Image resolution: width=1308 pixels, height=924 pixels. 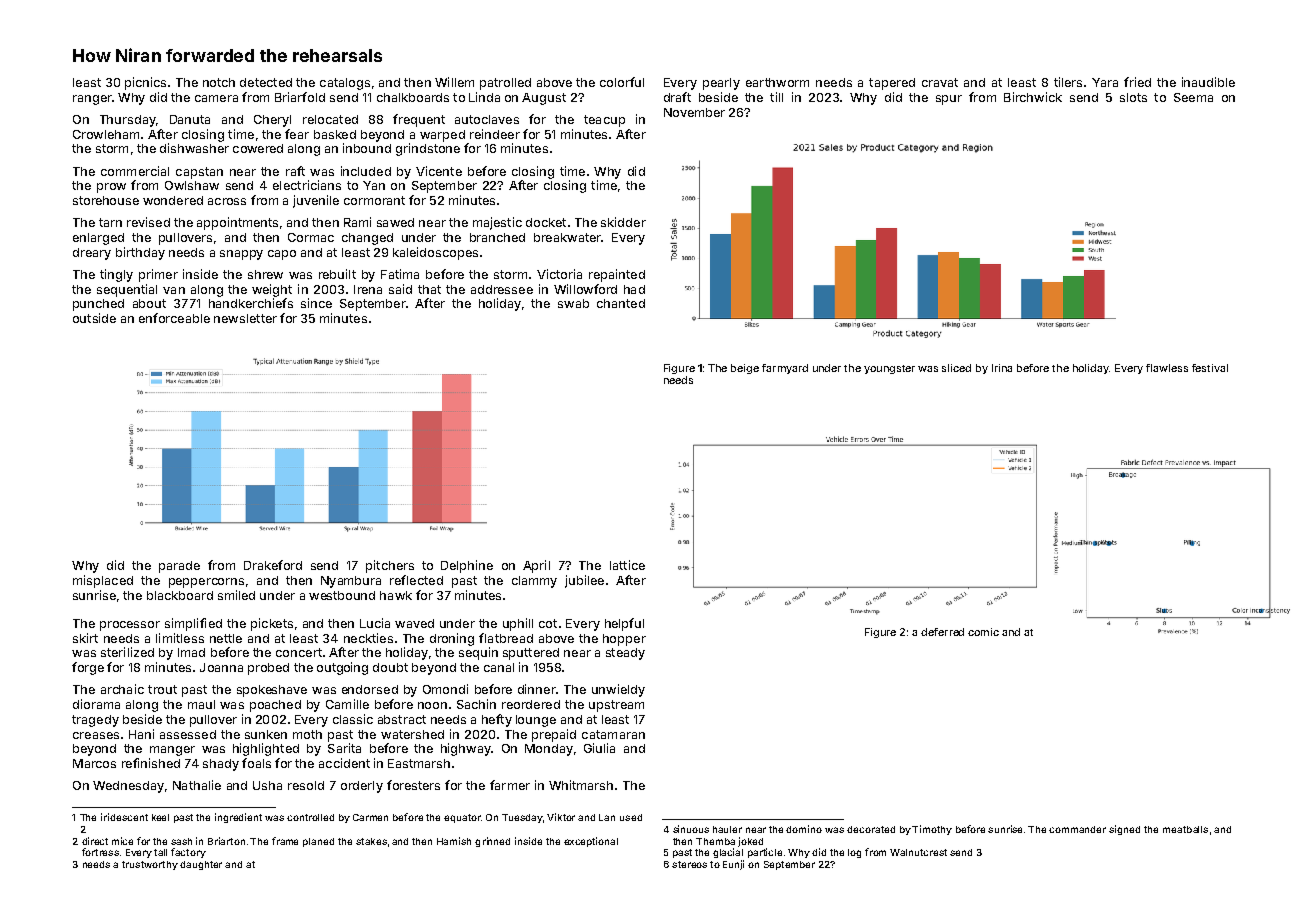 I want to click on newsletter, so click(x=245, y=318).
